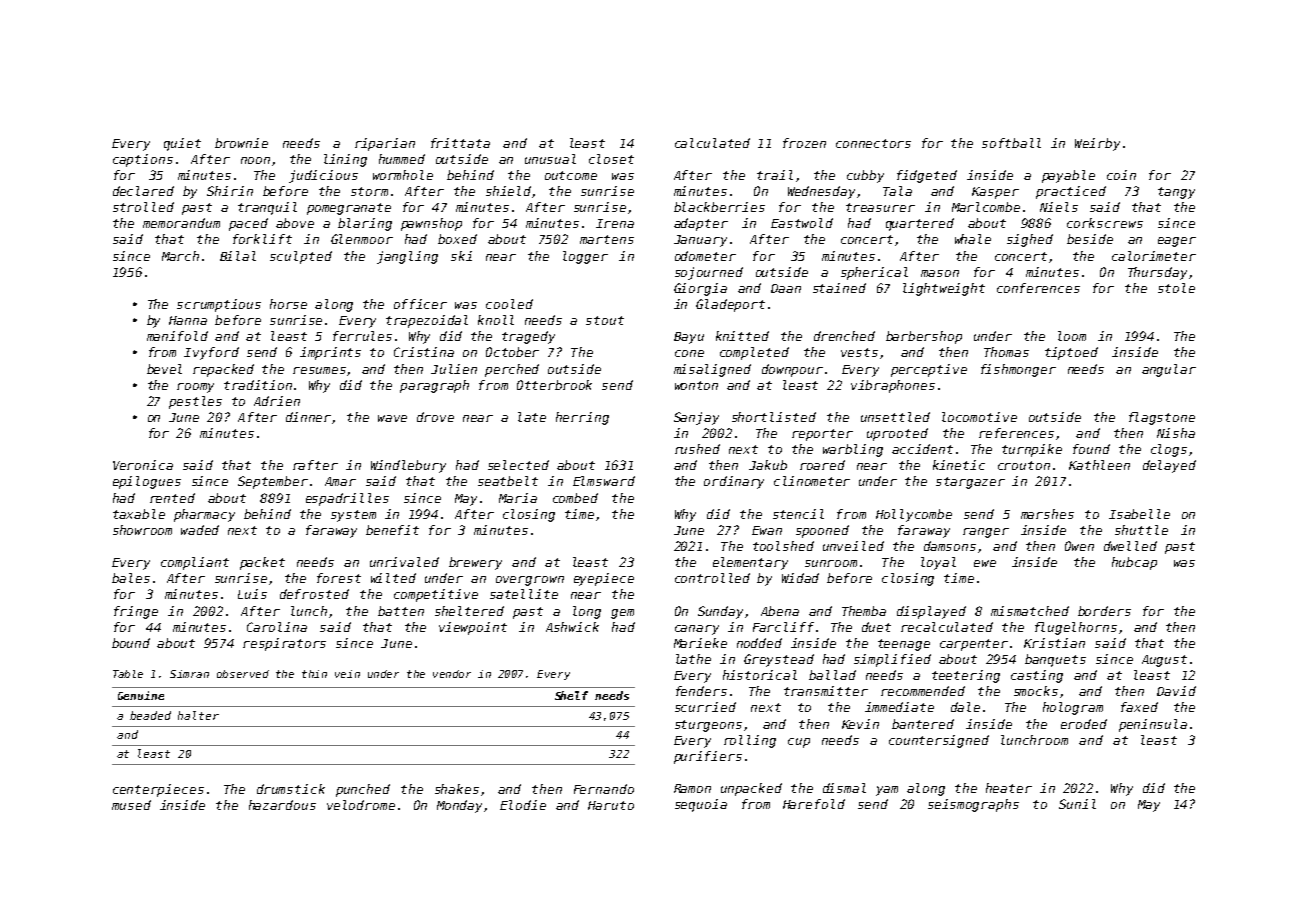  Describe the element at coordinates (1176, 193) in the page. I see `tangy` at that location.
